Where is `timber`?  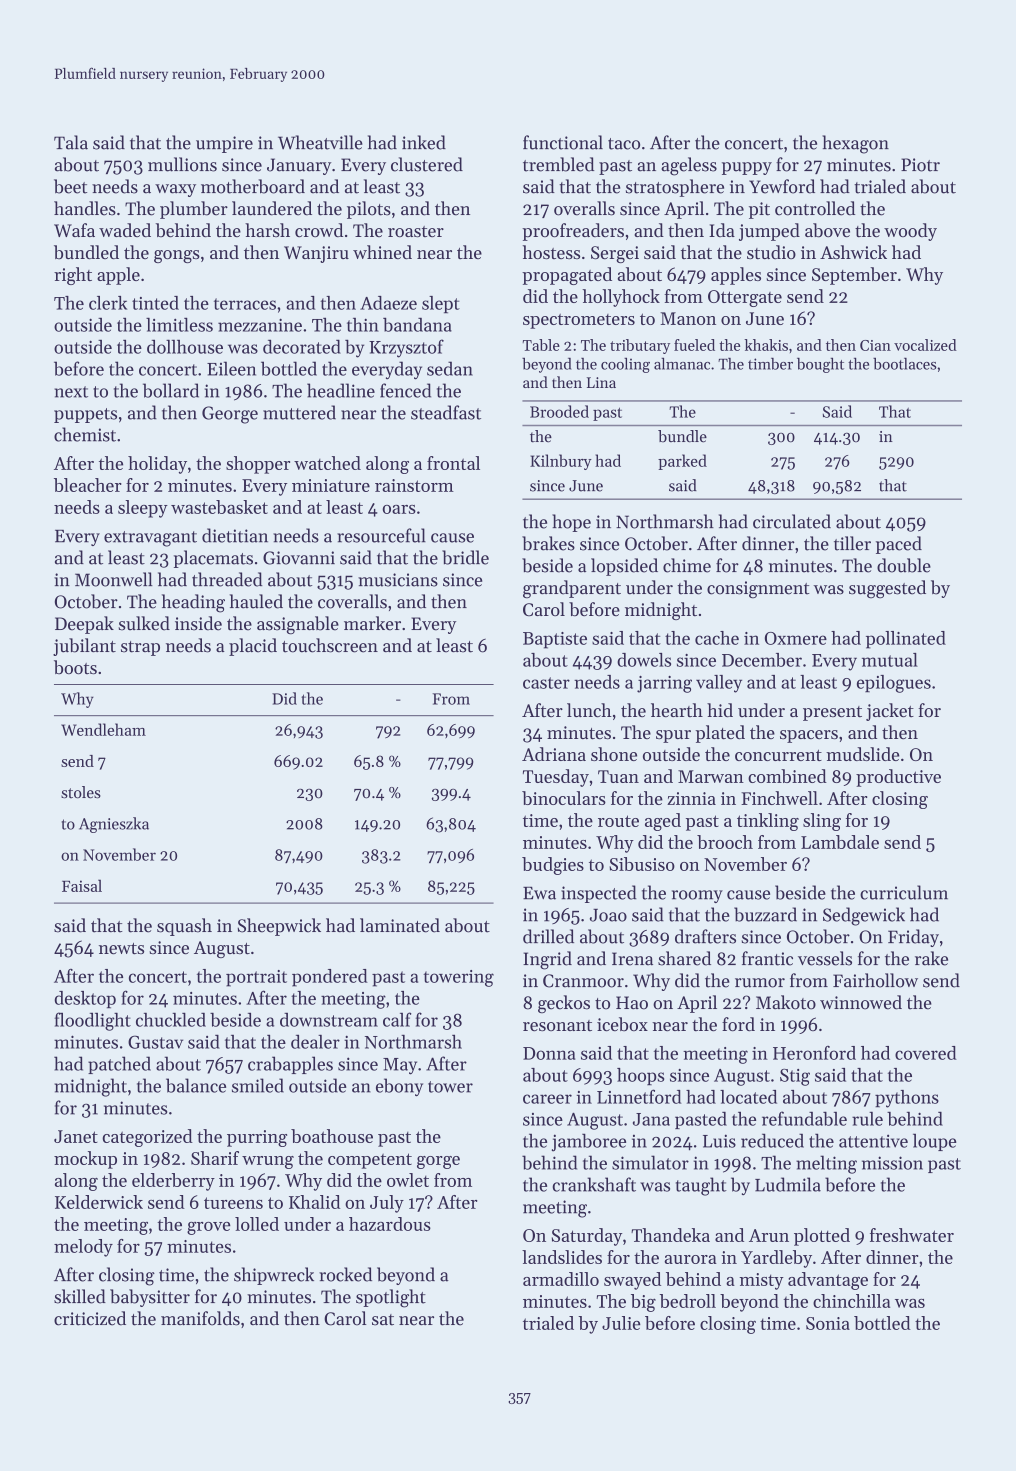 timber is located at coordinates (770, 364).
